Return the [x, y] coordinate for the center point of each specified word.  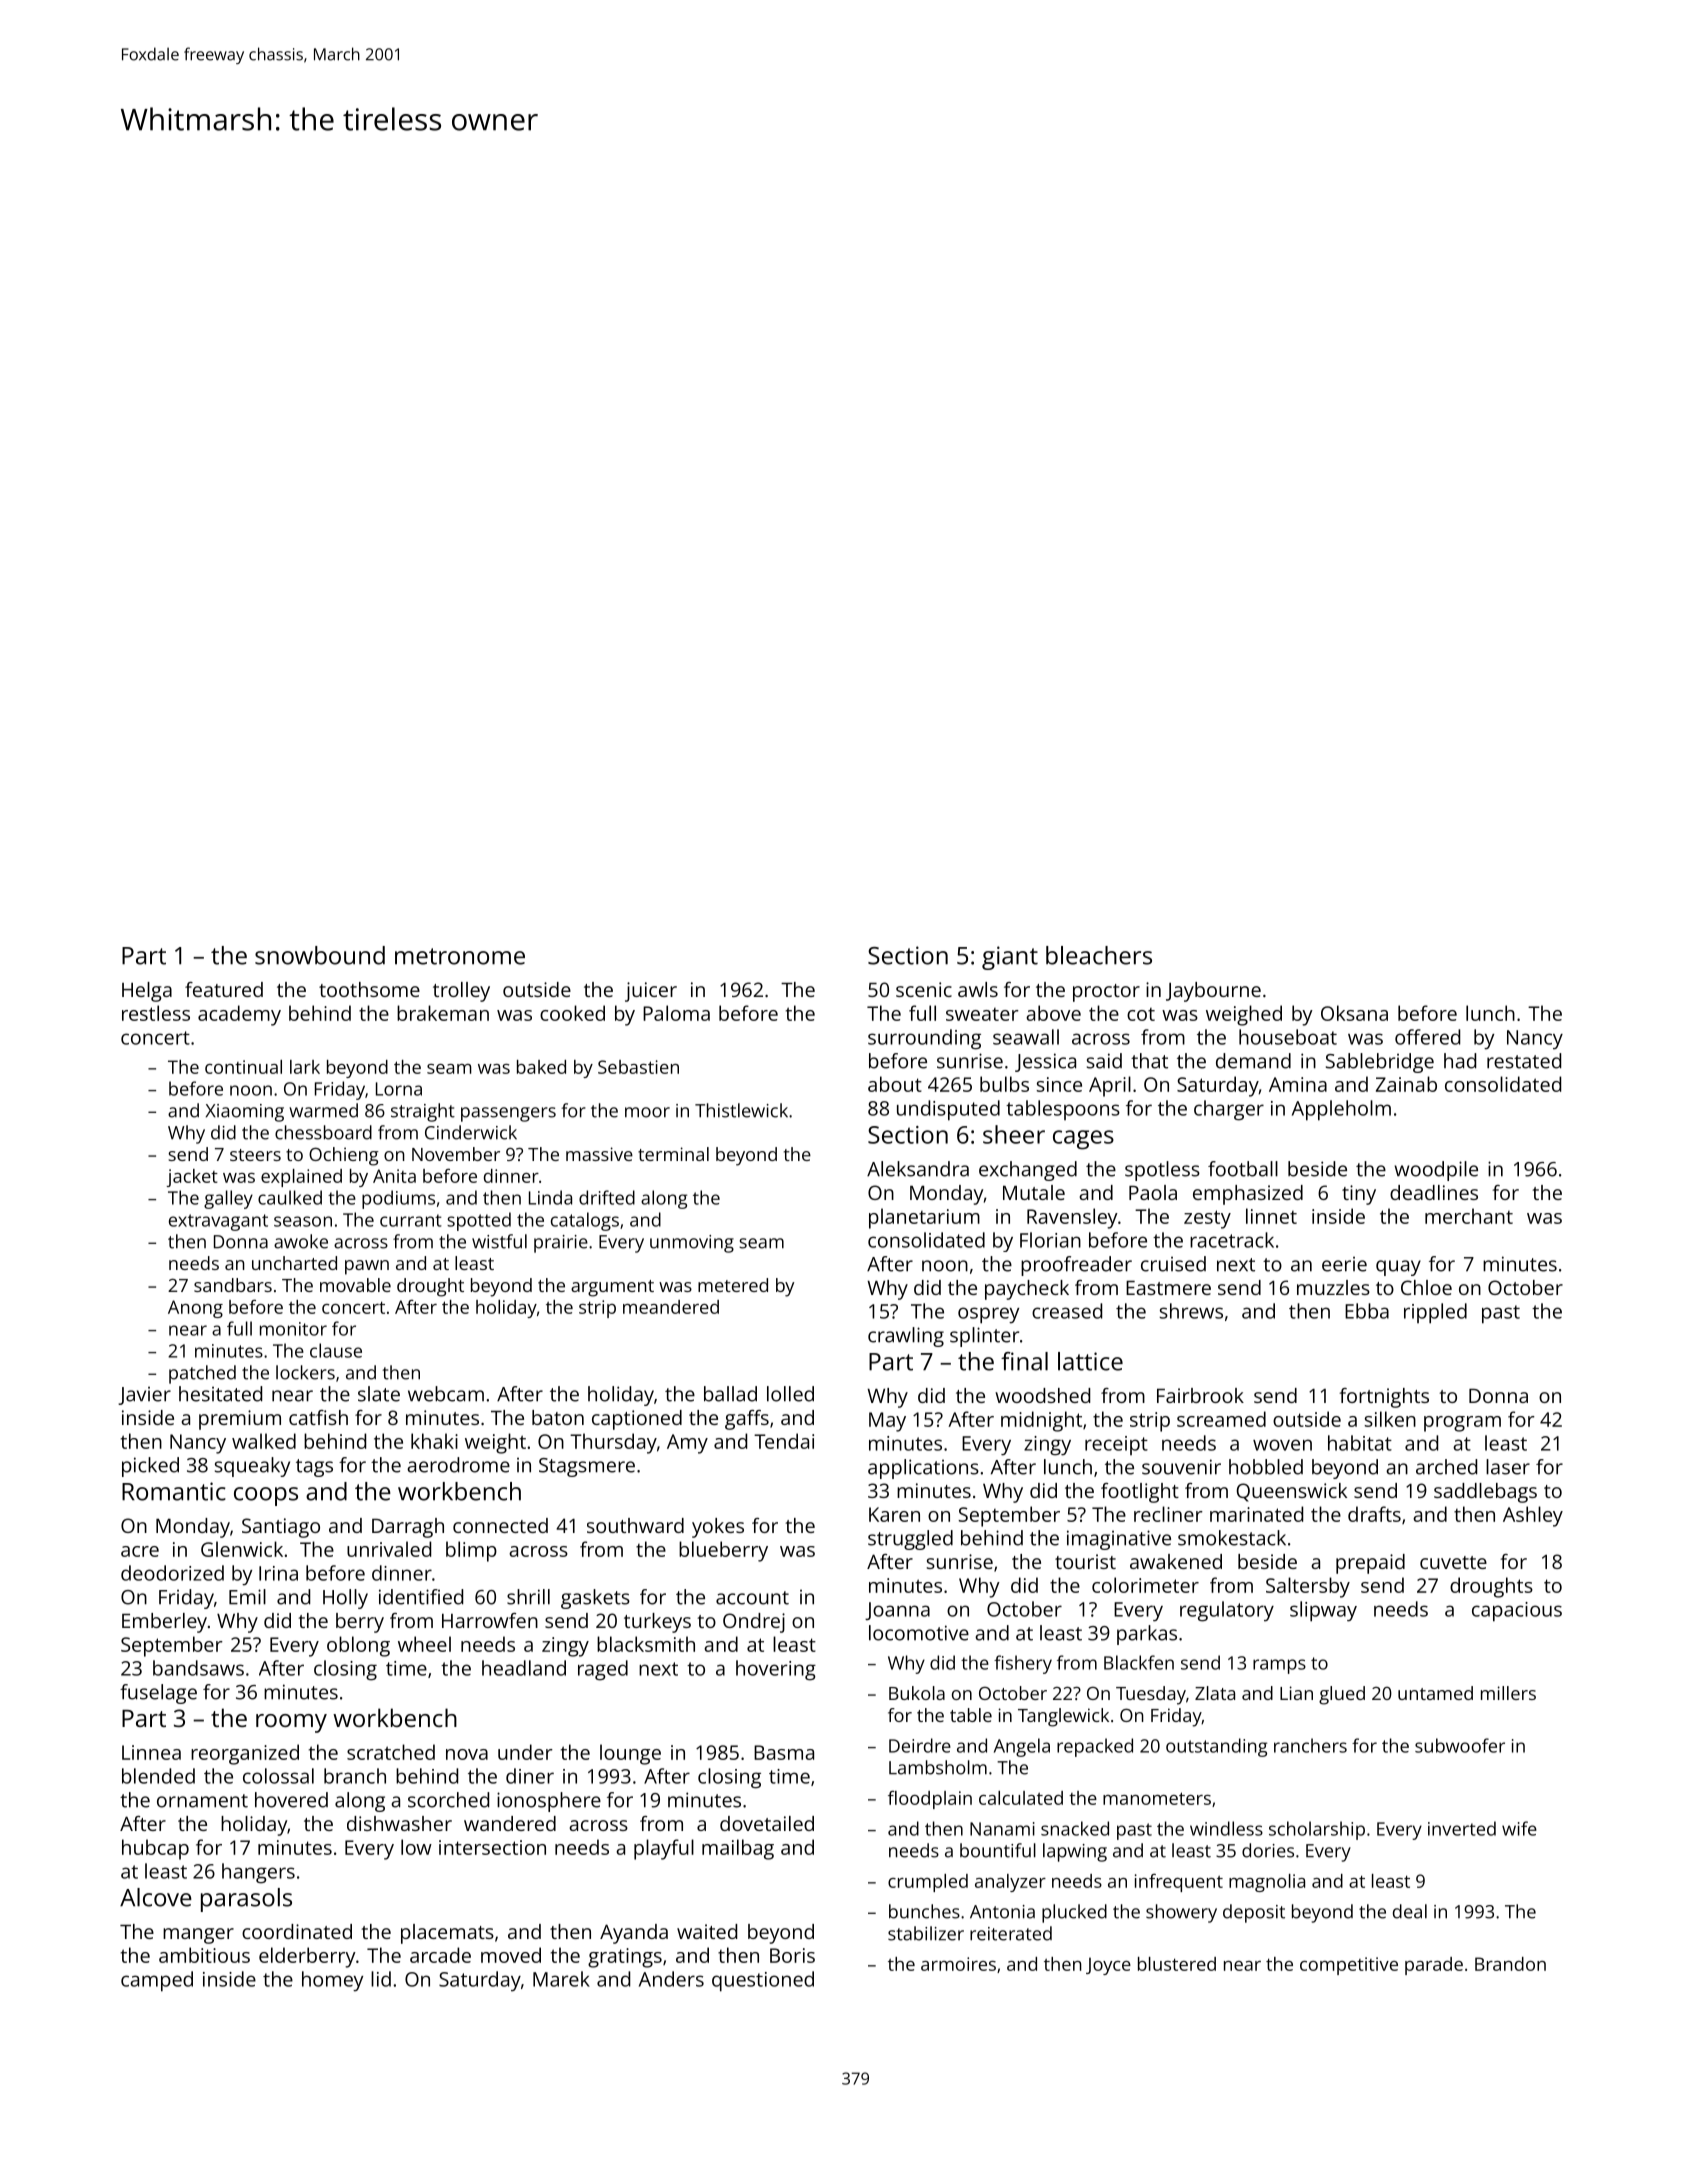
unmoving [692, 1244]
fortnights [1384, 1398]
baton [558, 1417]
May [887, 1422]
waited [707, 1931]
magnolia [1267, 1883]
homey [332, 1981]
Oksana [1354, 1013]
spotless [1162, 1171]
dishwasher [399, 1823]
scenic [924, 989]
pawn [367, 1267]
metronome [460, 956]
